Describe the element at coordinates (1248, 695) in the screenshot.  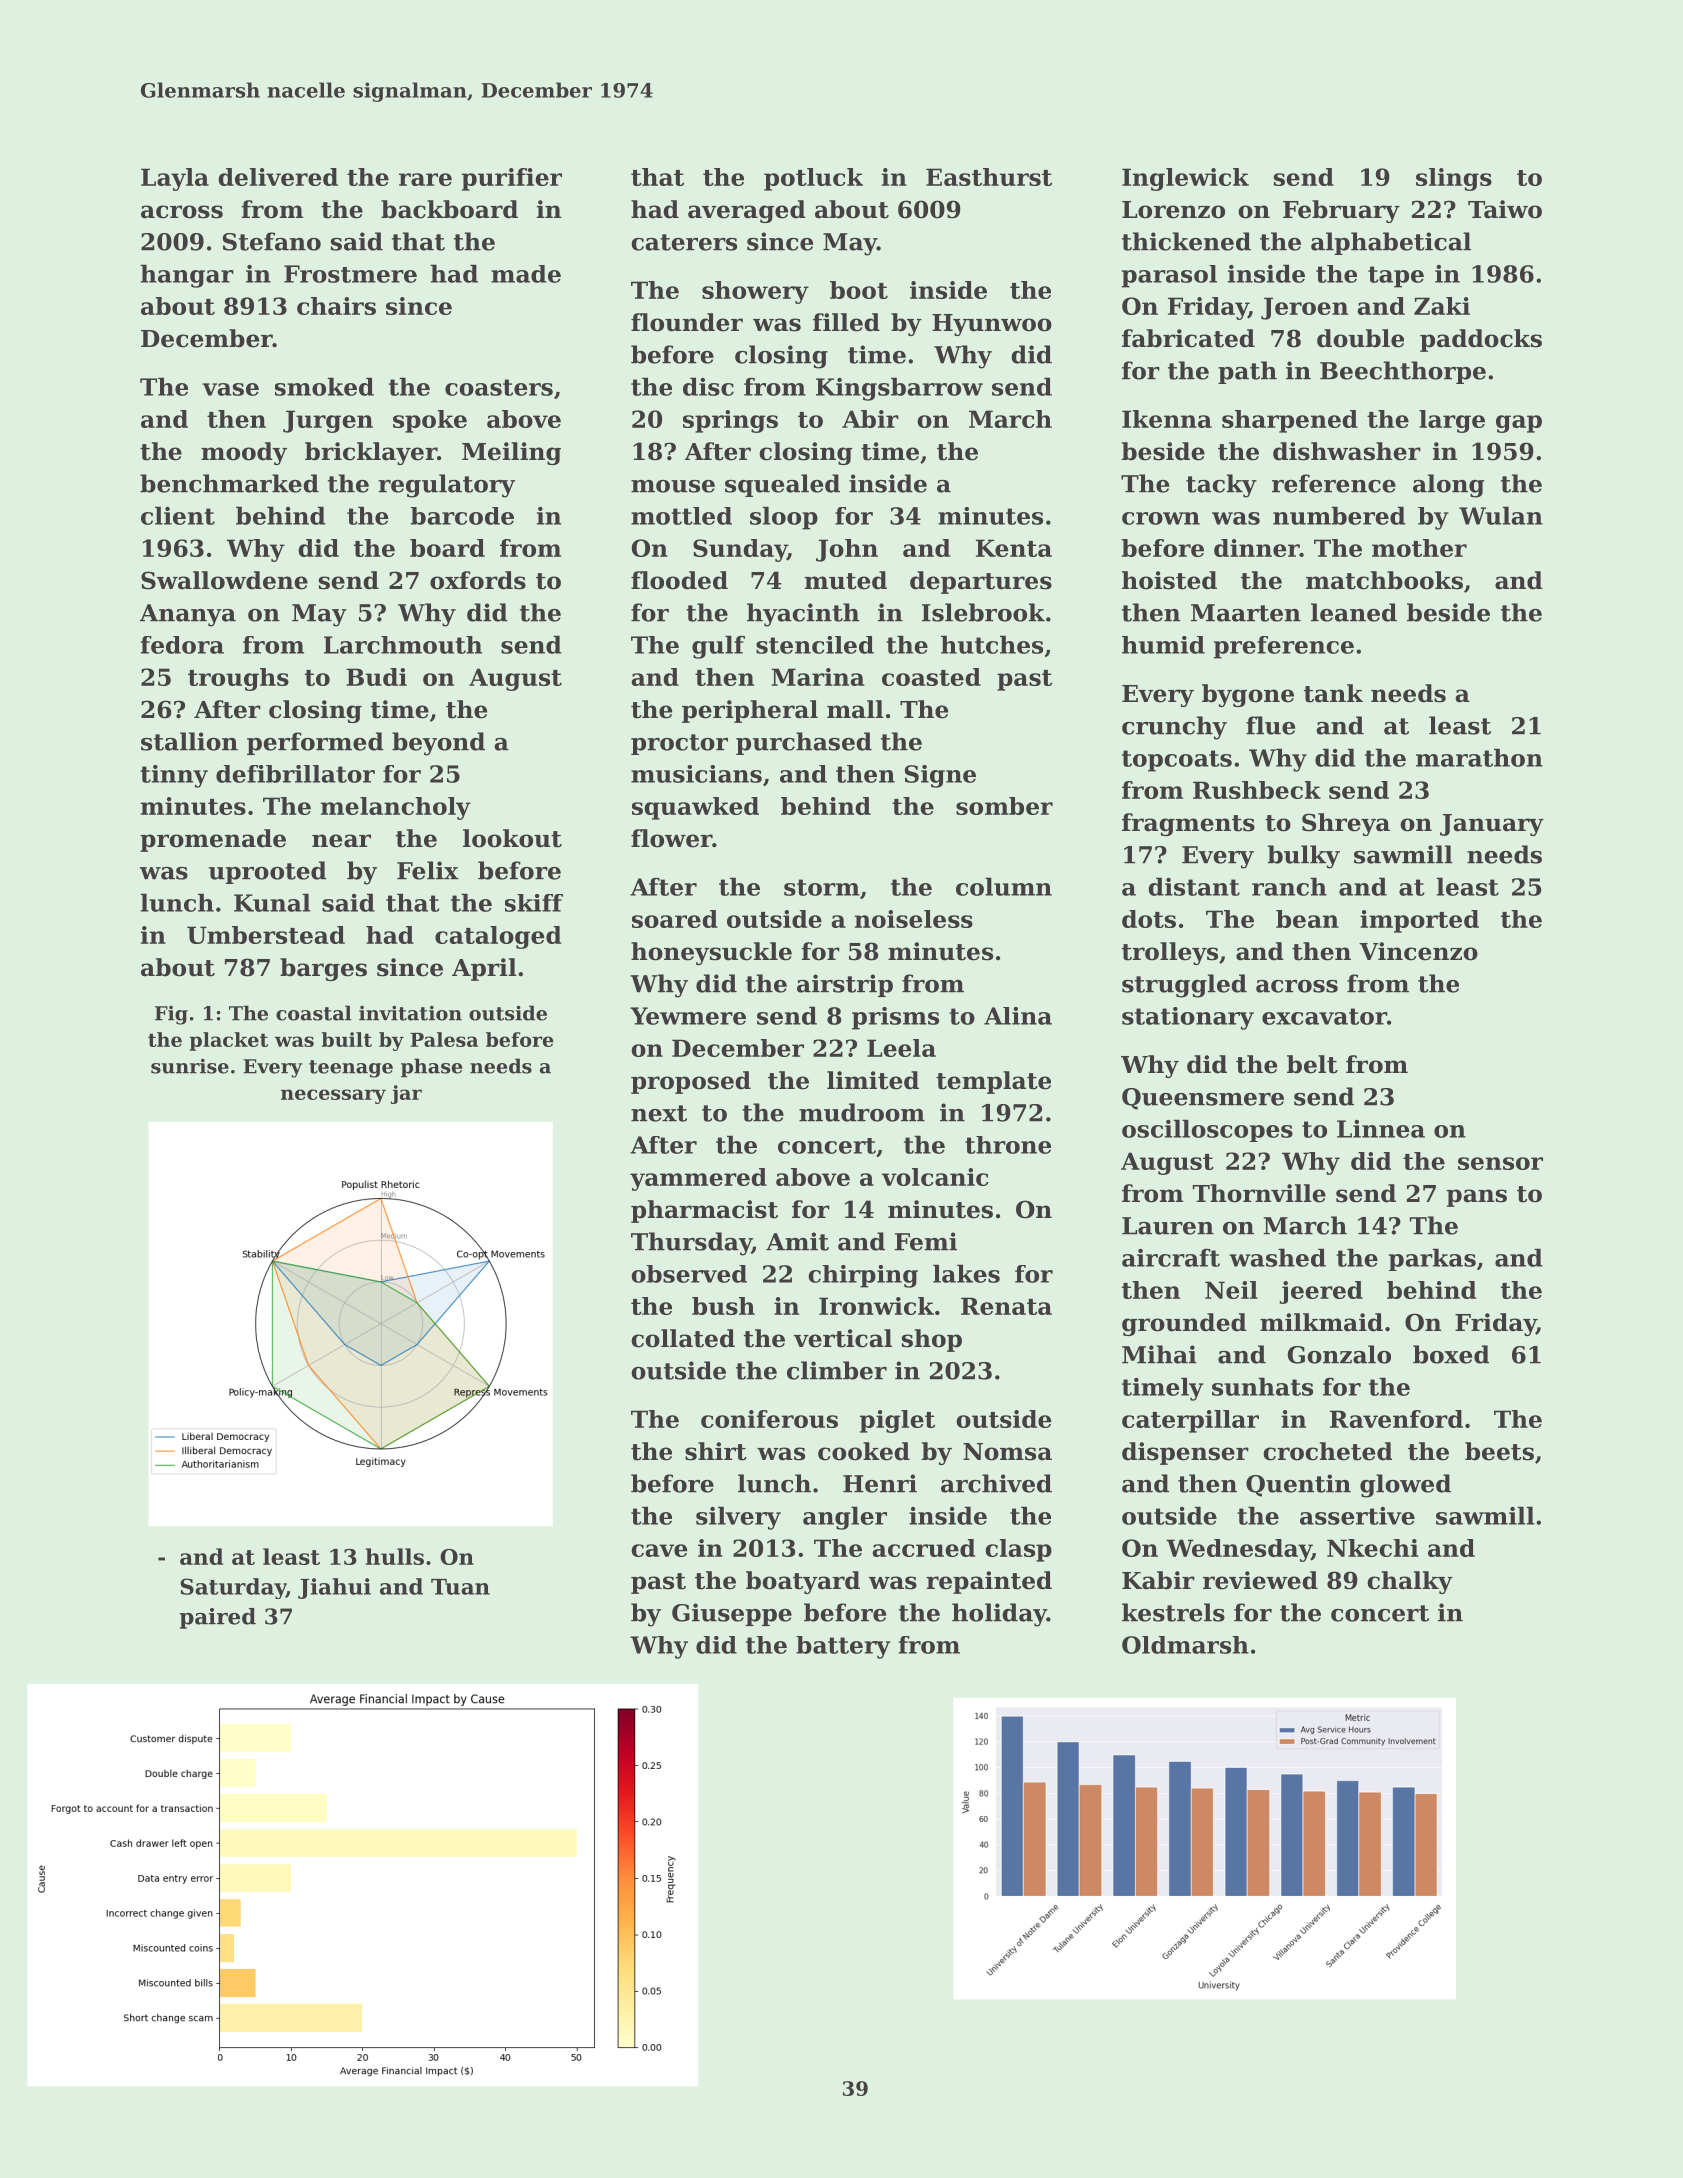
I see `bygone` at that location.
